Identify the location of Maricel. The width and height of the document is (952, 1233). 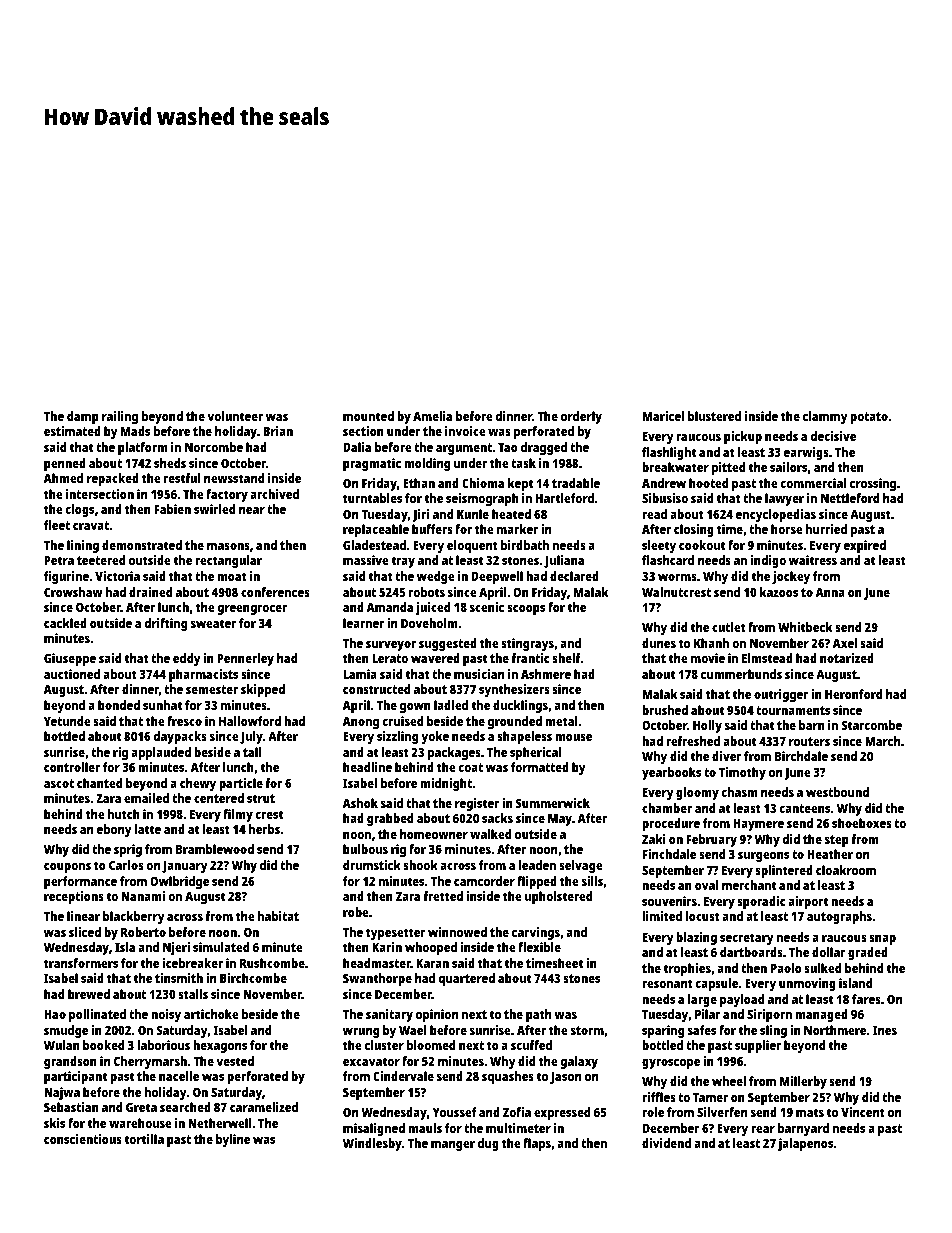
(663, 416).
